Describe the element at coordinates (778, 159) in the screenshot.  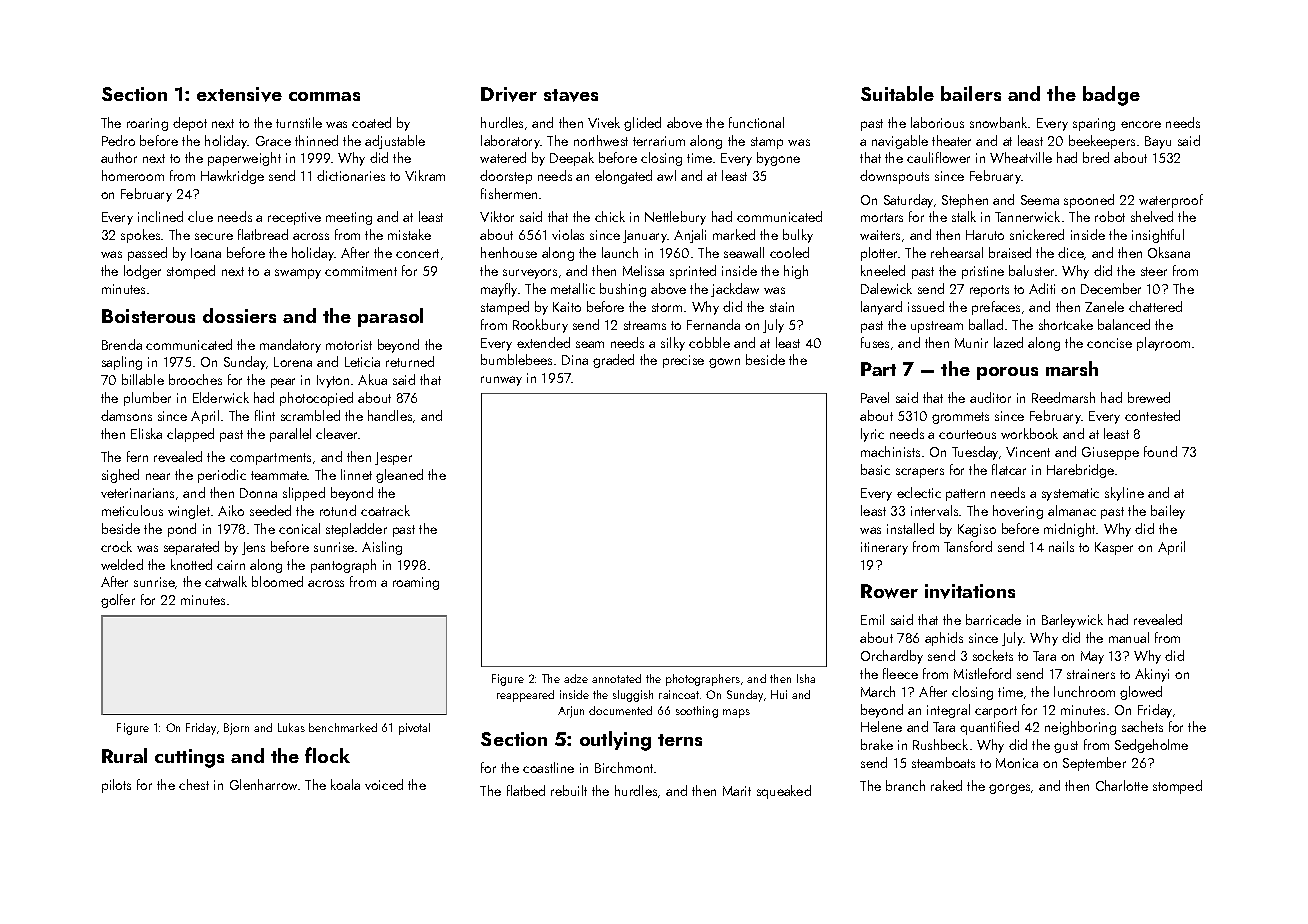
I see `bygone` at that location.
